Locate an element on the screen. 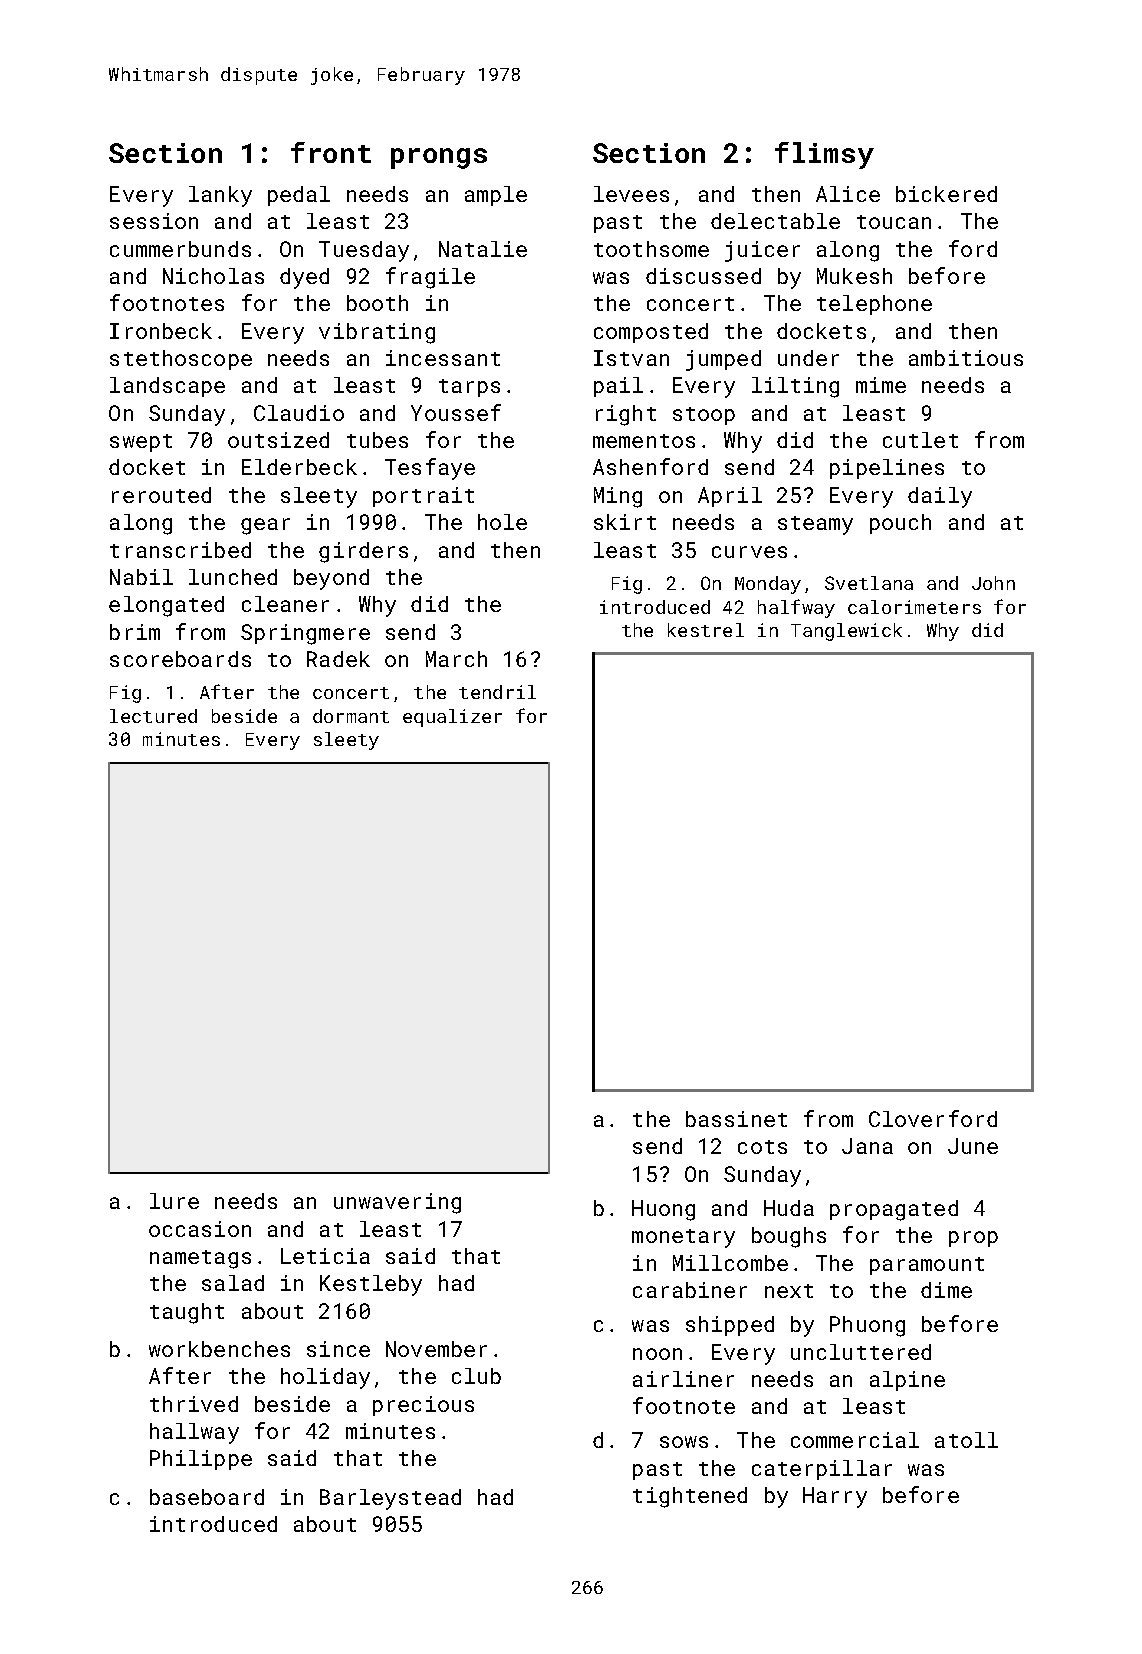  Tesfaye is located at coordinates (430, 469).
